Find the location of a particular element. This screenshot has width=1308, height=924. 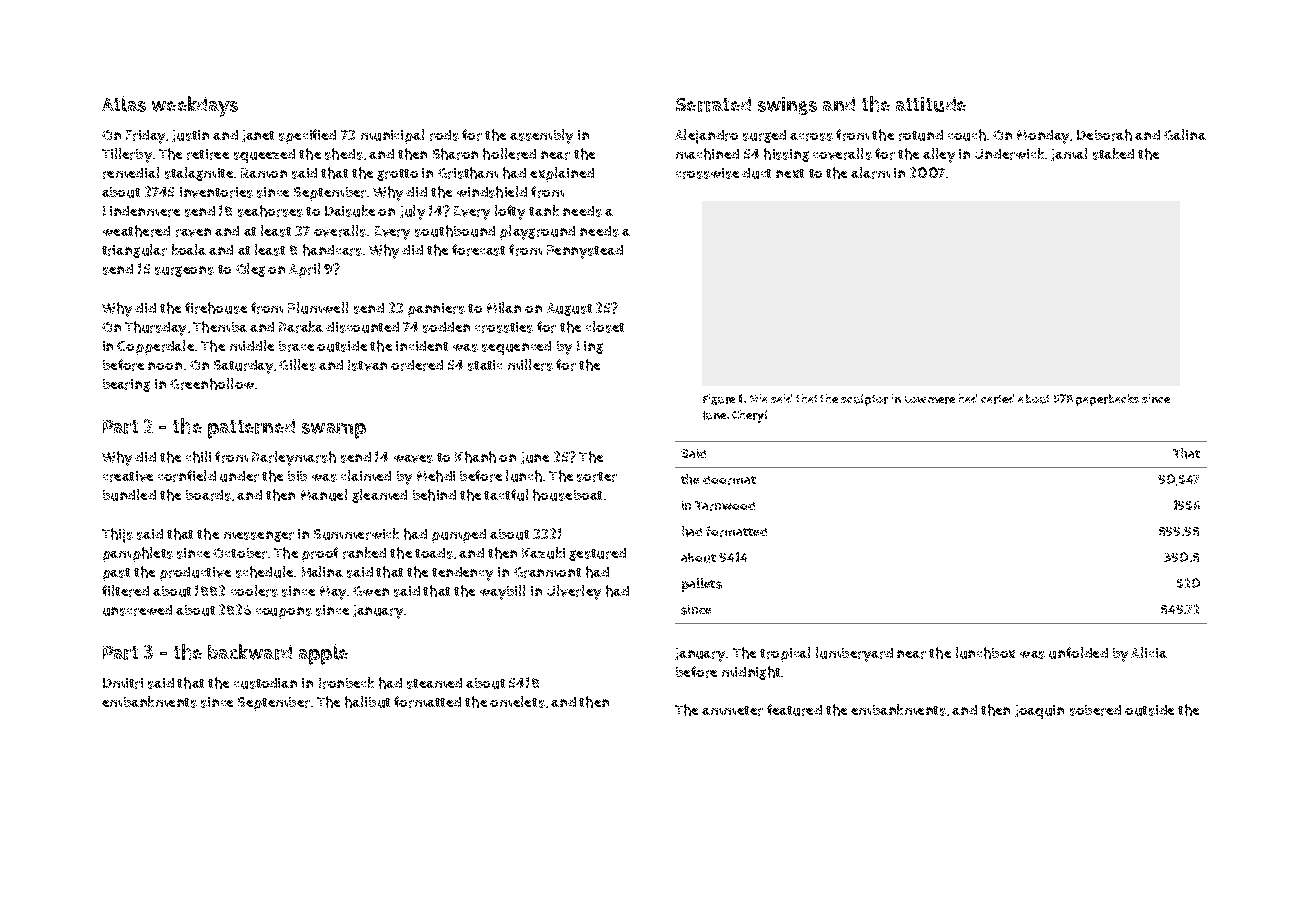

gestured is located at coordinates (597, 554).
